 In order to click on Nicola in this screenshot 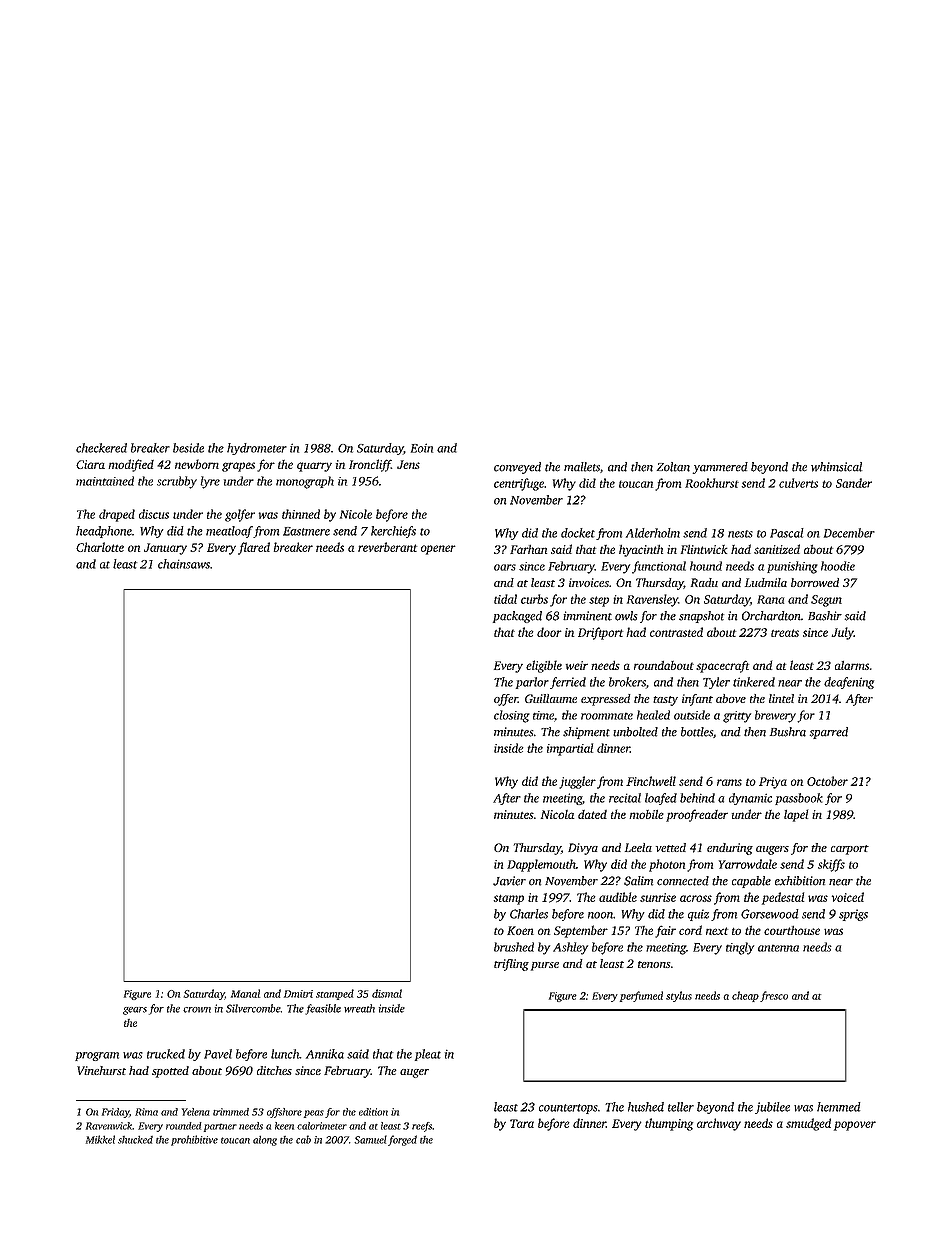, I will do `click(557, 814)`.
